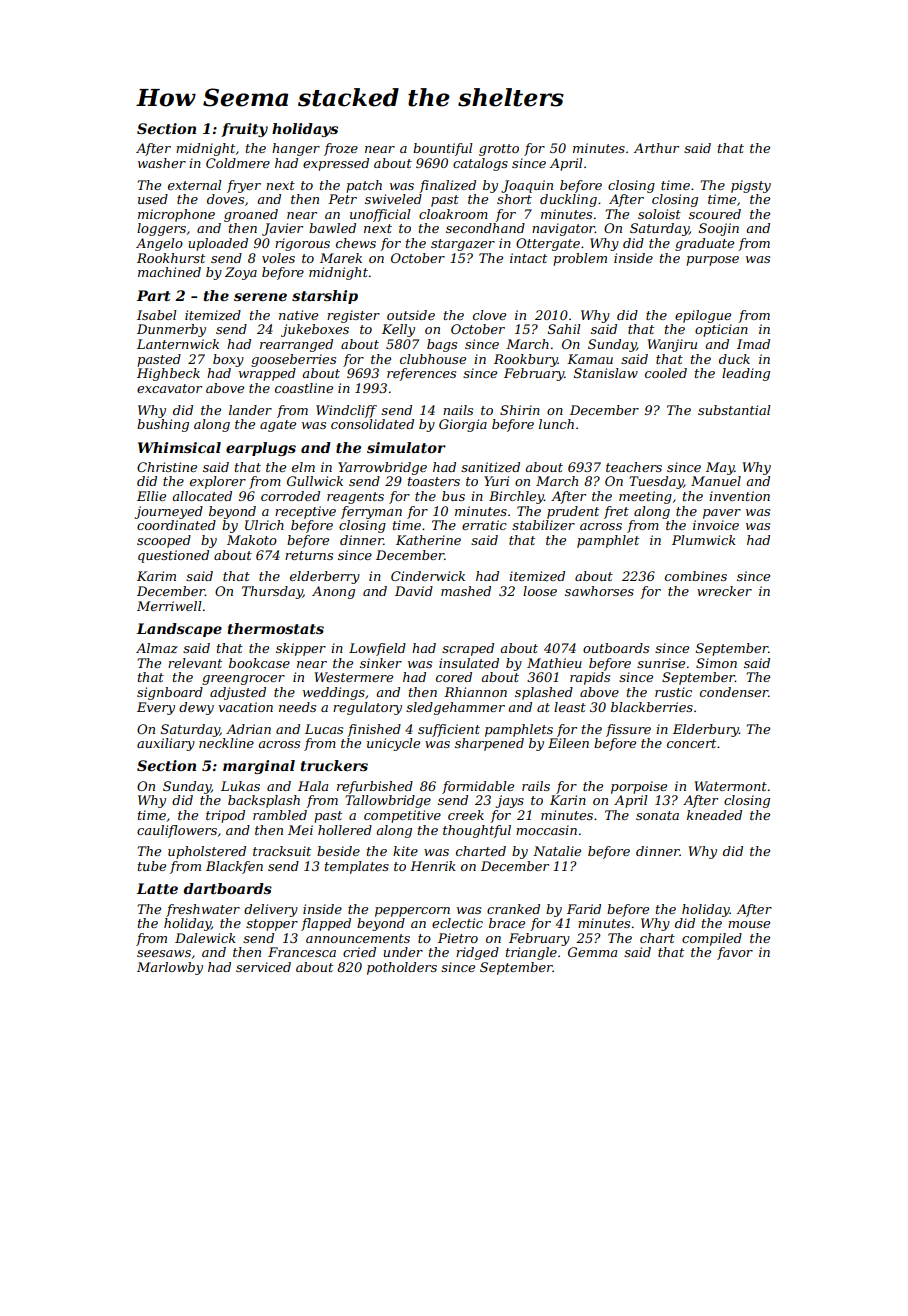 This screenshot has width=908, height=1316. I want to click on Gemma, so click(592, 952).
